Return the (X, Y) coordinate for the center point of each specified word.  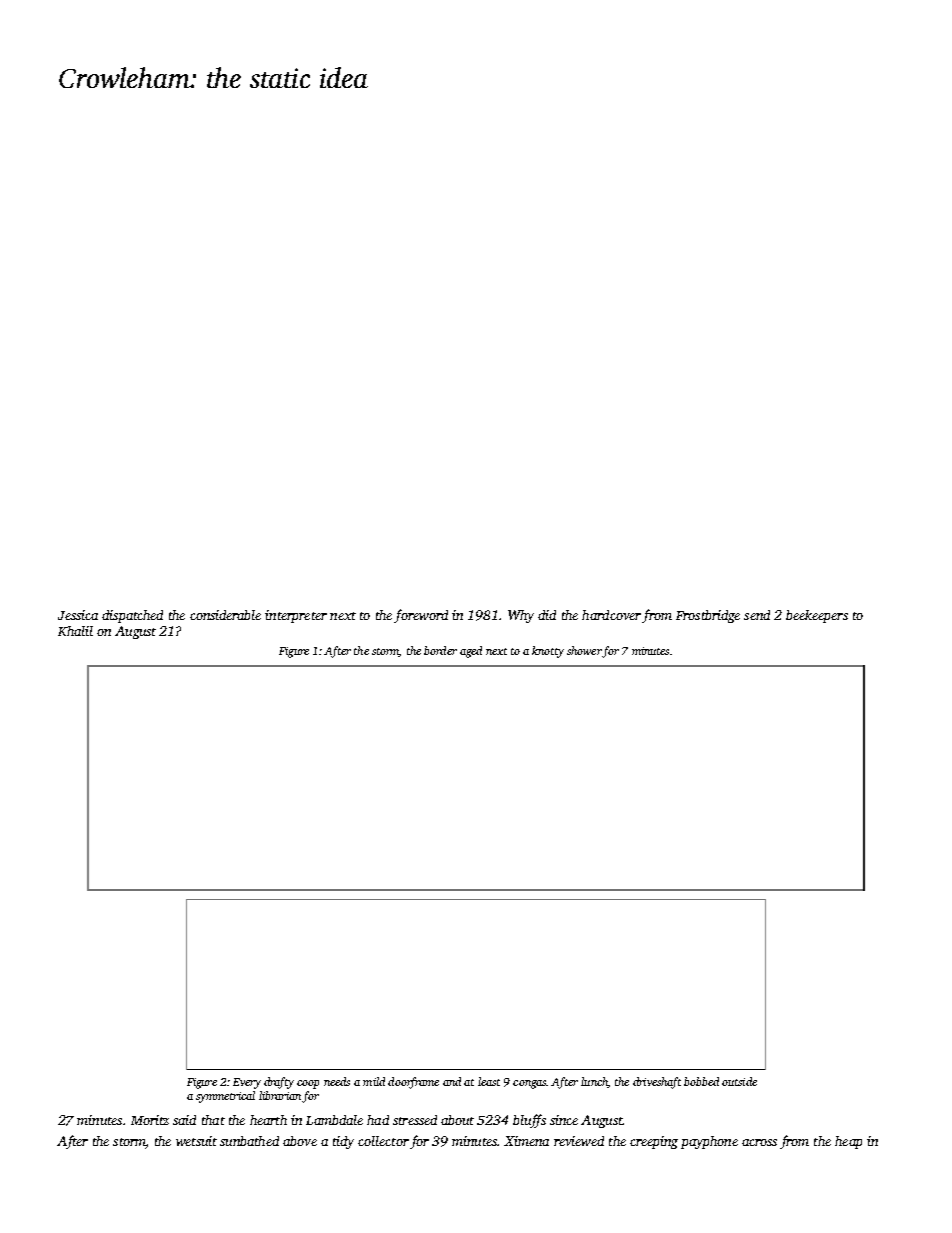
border (440, 650)
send (757, 615)
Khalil (75, 631)
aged (471, 652)
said (184, 1120)
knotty (548, 652)
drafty (279, 1083)
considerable (225, 615)
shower (584, 650)
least (489, 1081)
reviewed (579, 1141)
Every (247, 1083)
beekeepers (817, 616)
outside (739, 1081)
